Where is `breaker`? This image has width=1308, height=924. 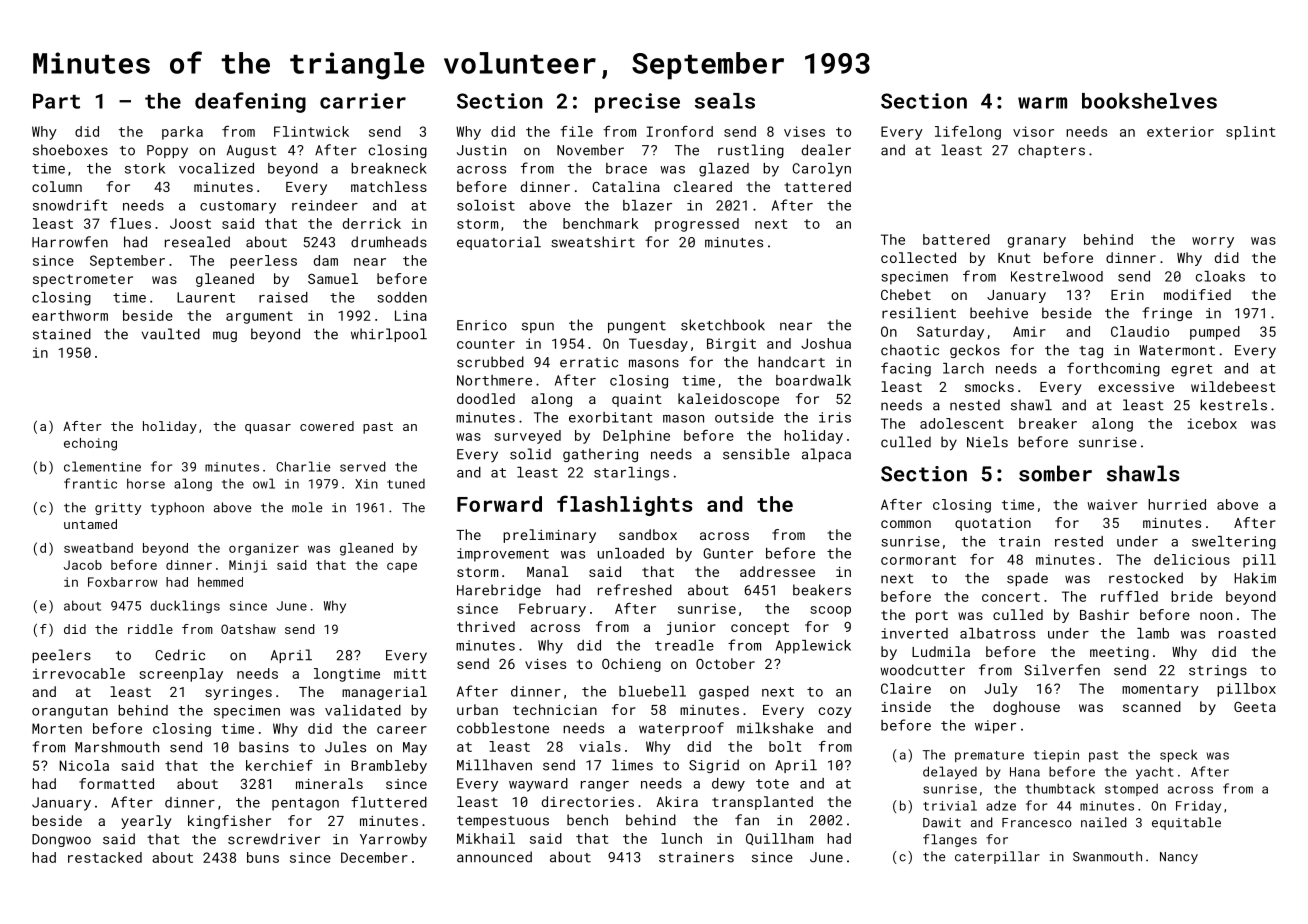 breaker is located at coordinates (1048, 423).
